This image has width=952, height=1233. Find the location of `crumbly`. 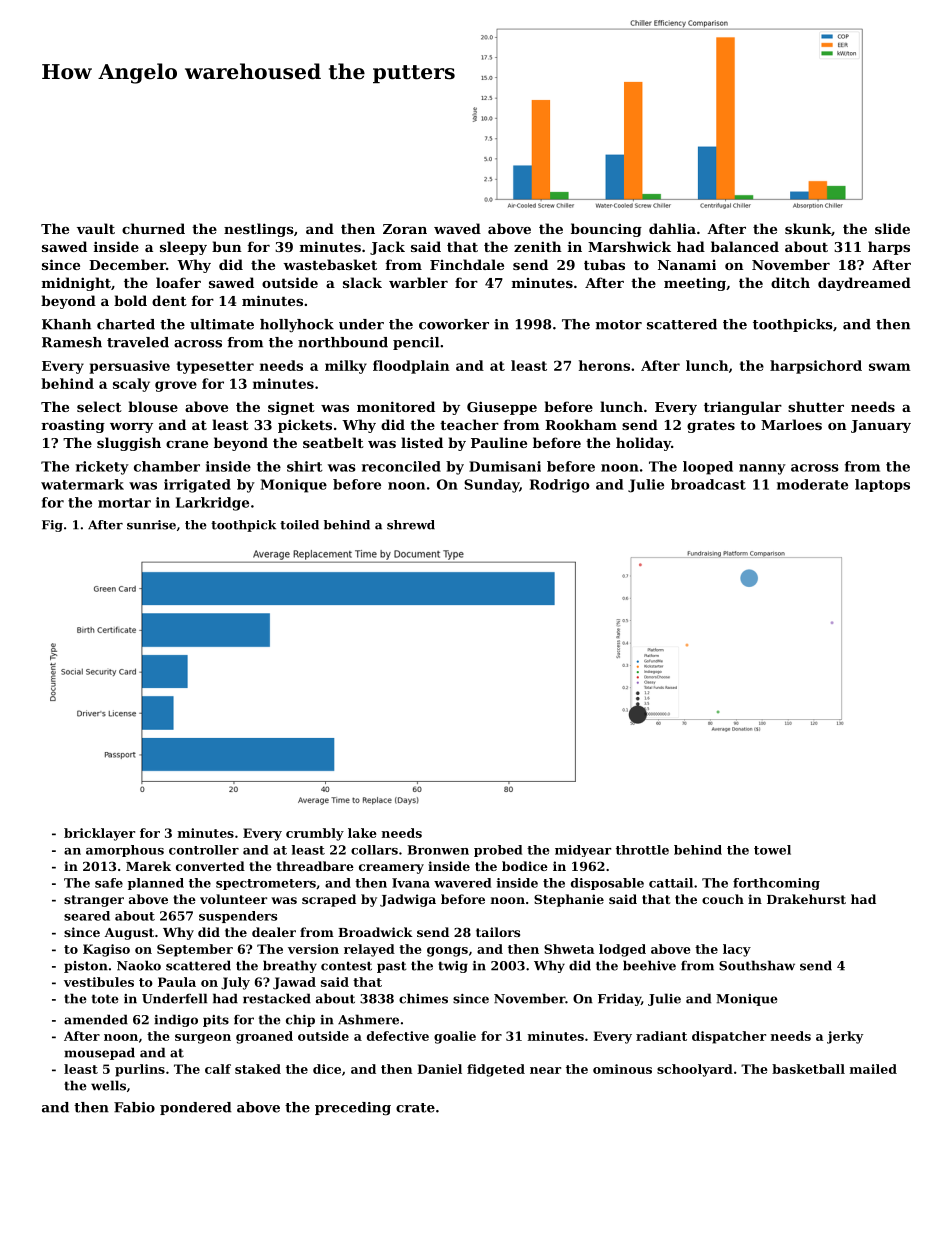

crumbly is located at coordinates (315, 834).
